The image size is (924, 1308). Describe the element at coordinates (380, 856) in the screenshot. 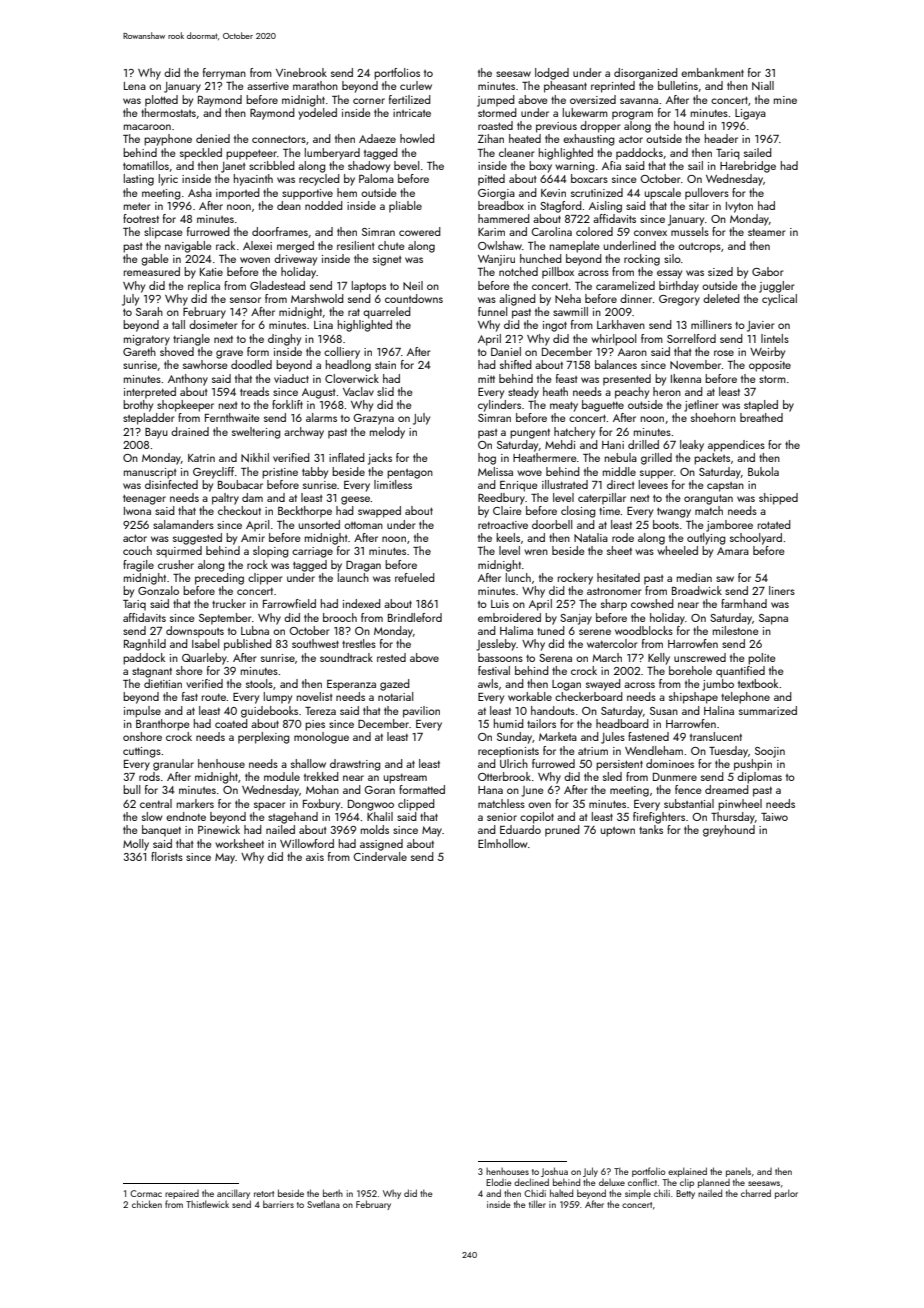

I see `Cindervale` at that location.
